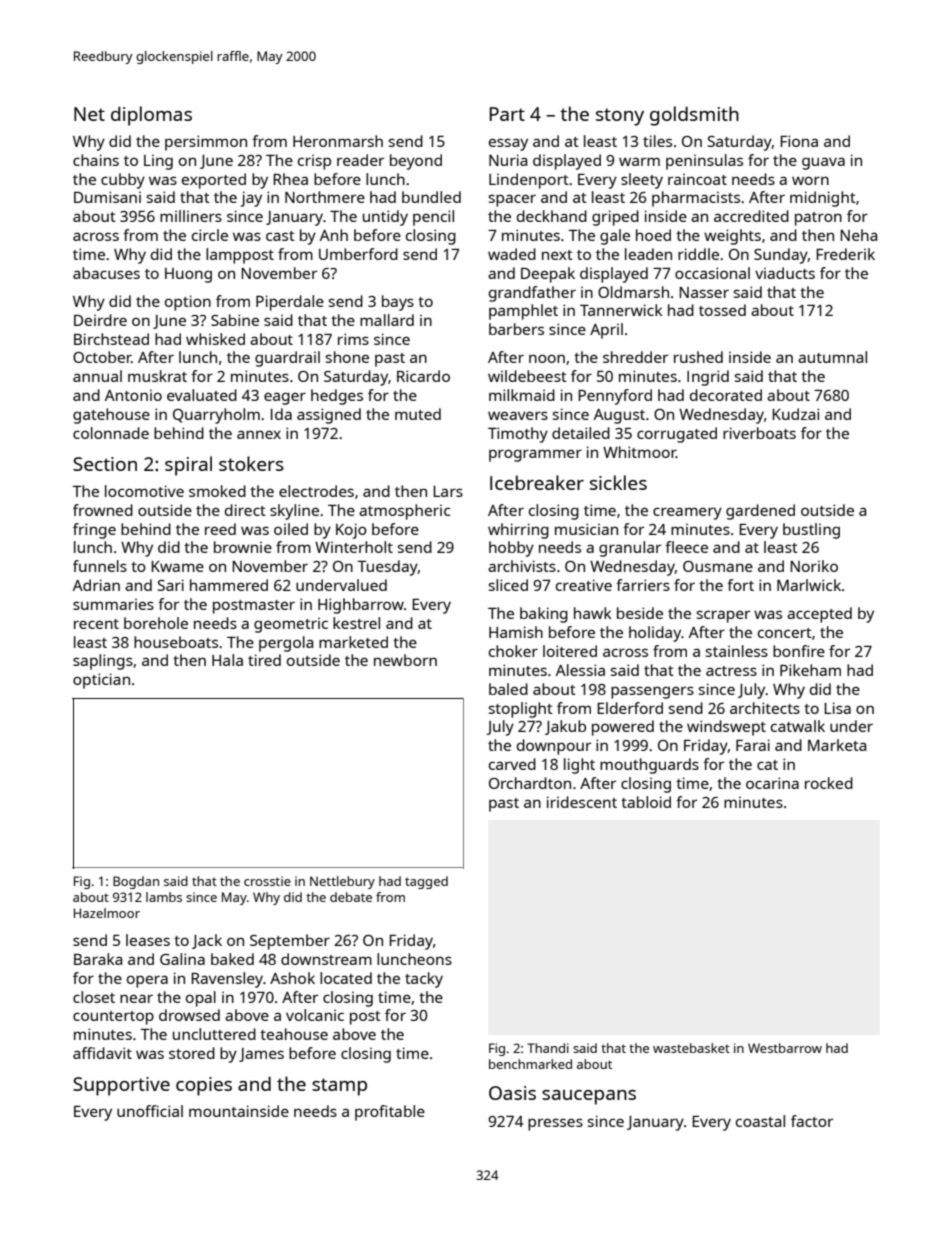  What do you see at coordinates (722, 310) in the screenshot?
I see `tossed` at bounding box center [722, 310].
